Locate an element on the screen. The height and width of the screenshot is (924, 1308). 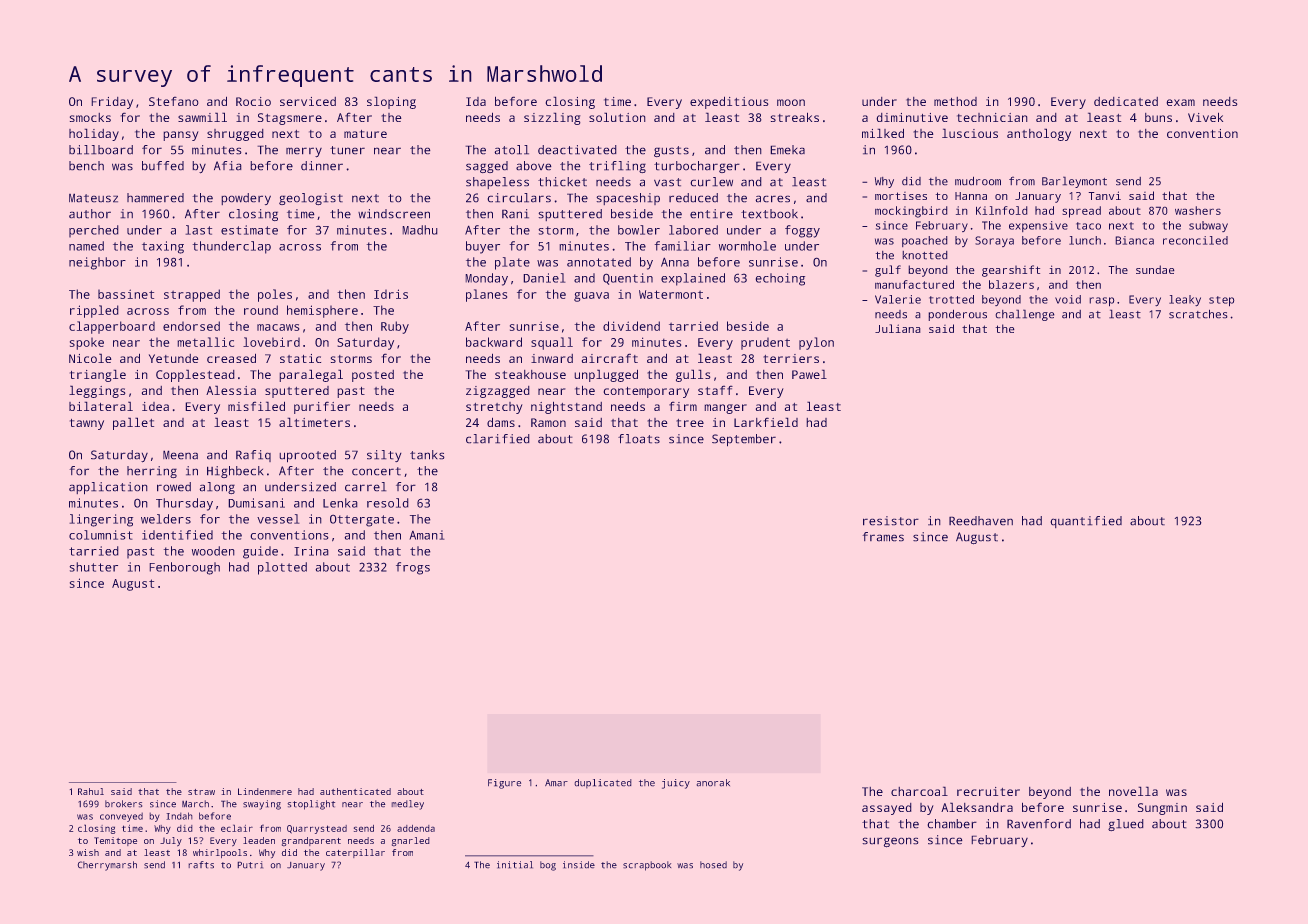
surgeons is located at coordinates (890, 842).
